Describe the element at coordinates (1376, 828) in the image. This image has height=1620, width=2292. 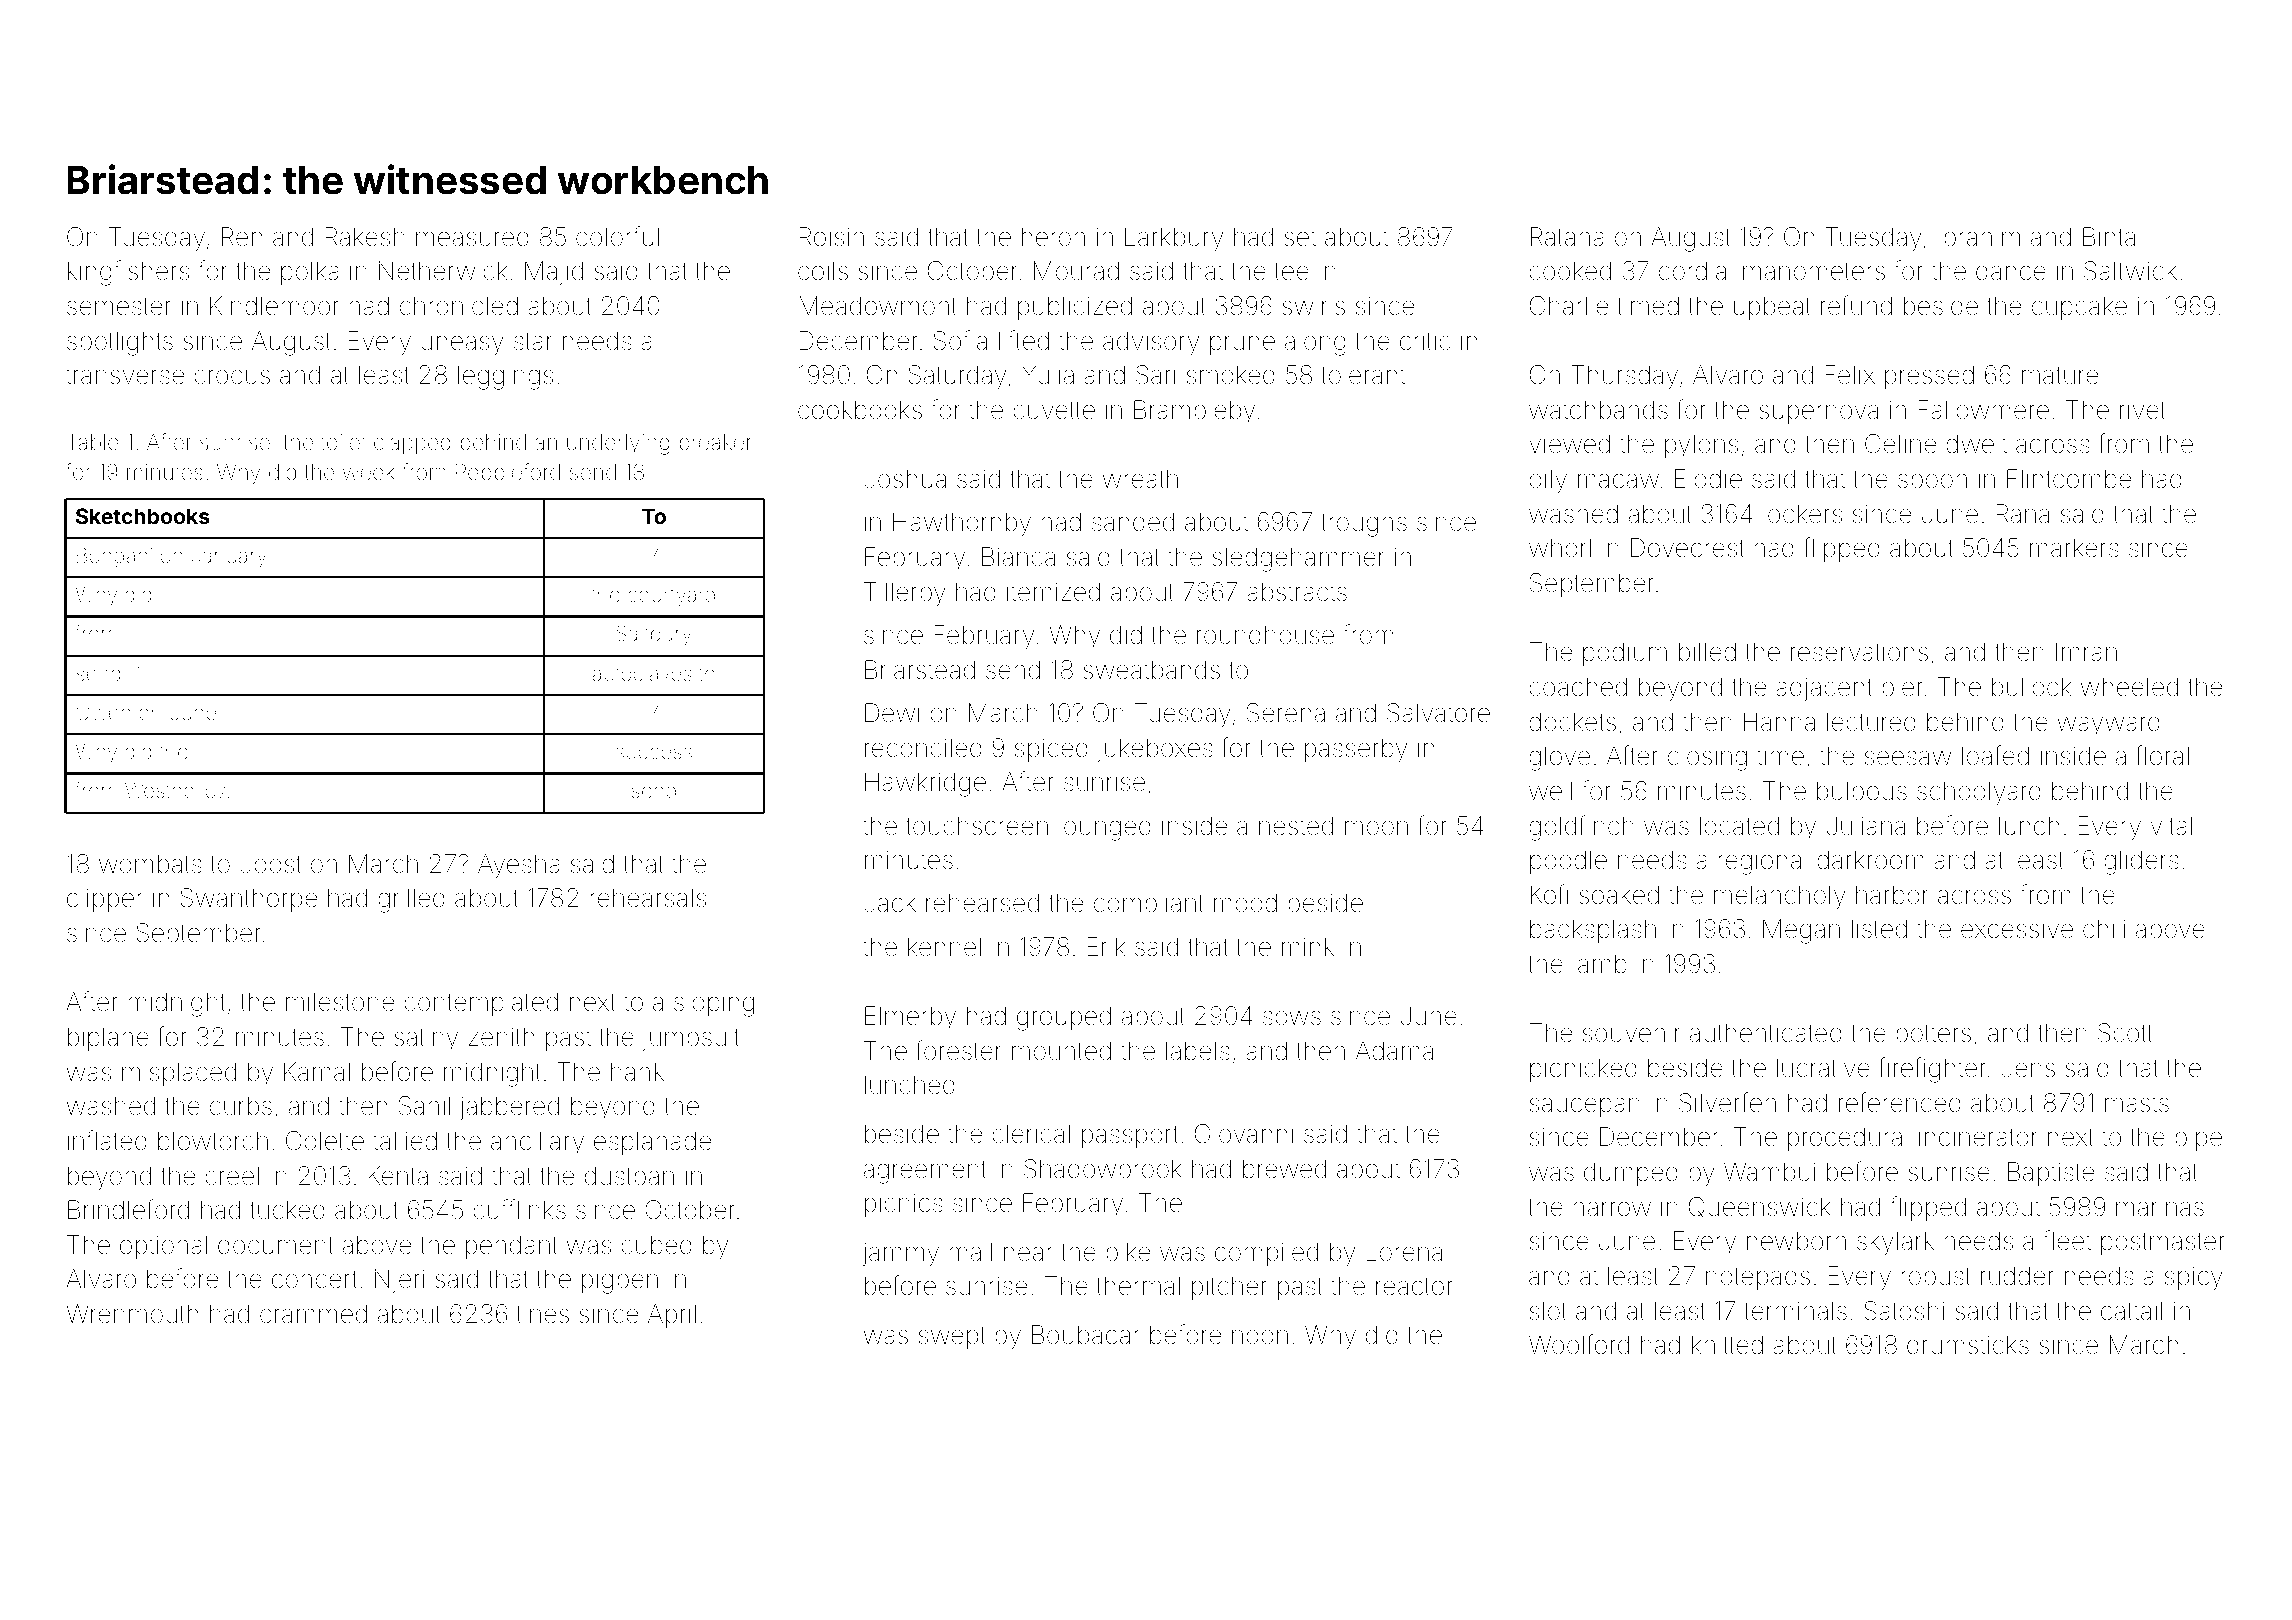
I see `moon` at that location.
